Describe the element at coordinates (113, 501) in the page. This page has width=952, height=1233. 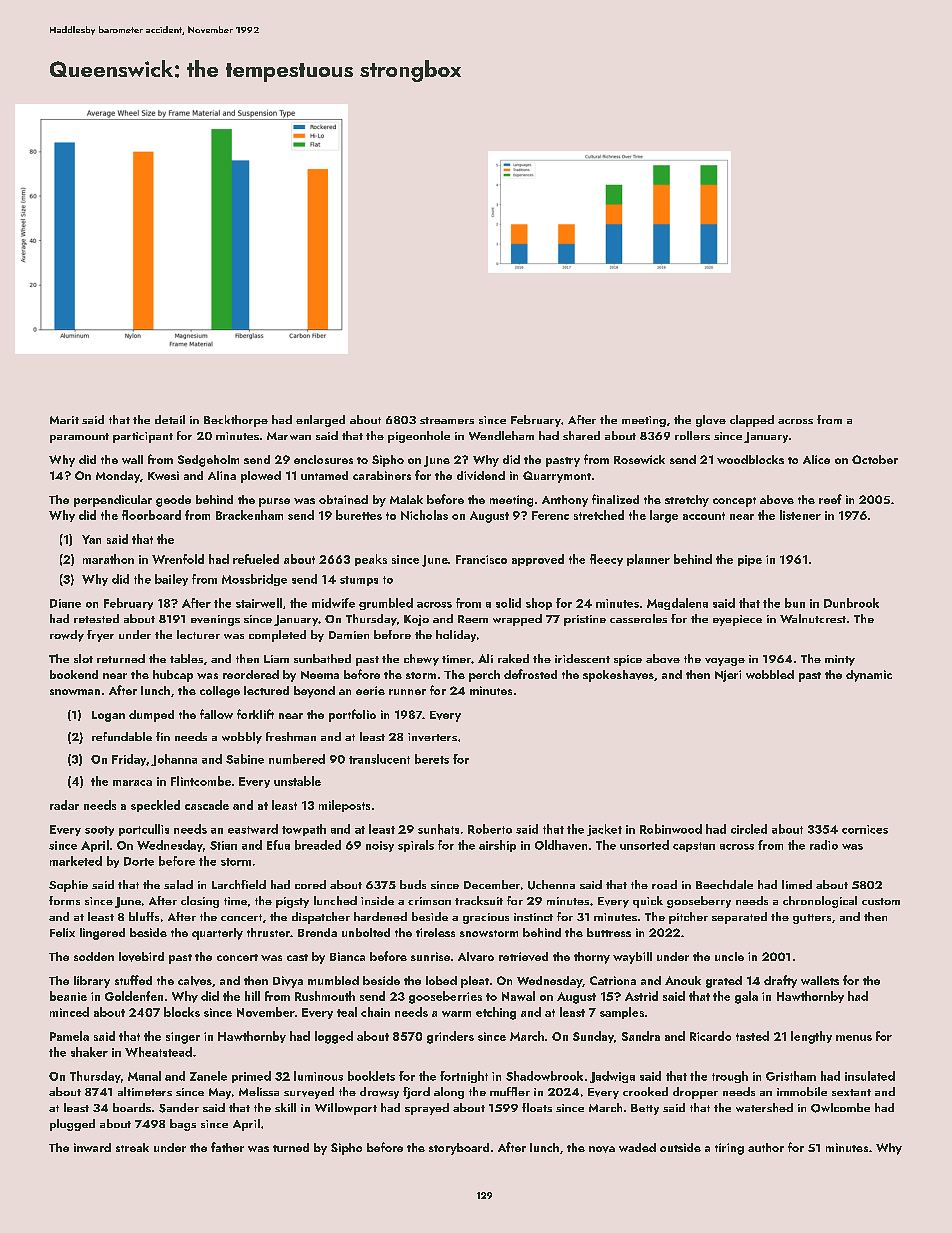
I see `perpendicular` at that location.
